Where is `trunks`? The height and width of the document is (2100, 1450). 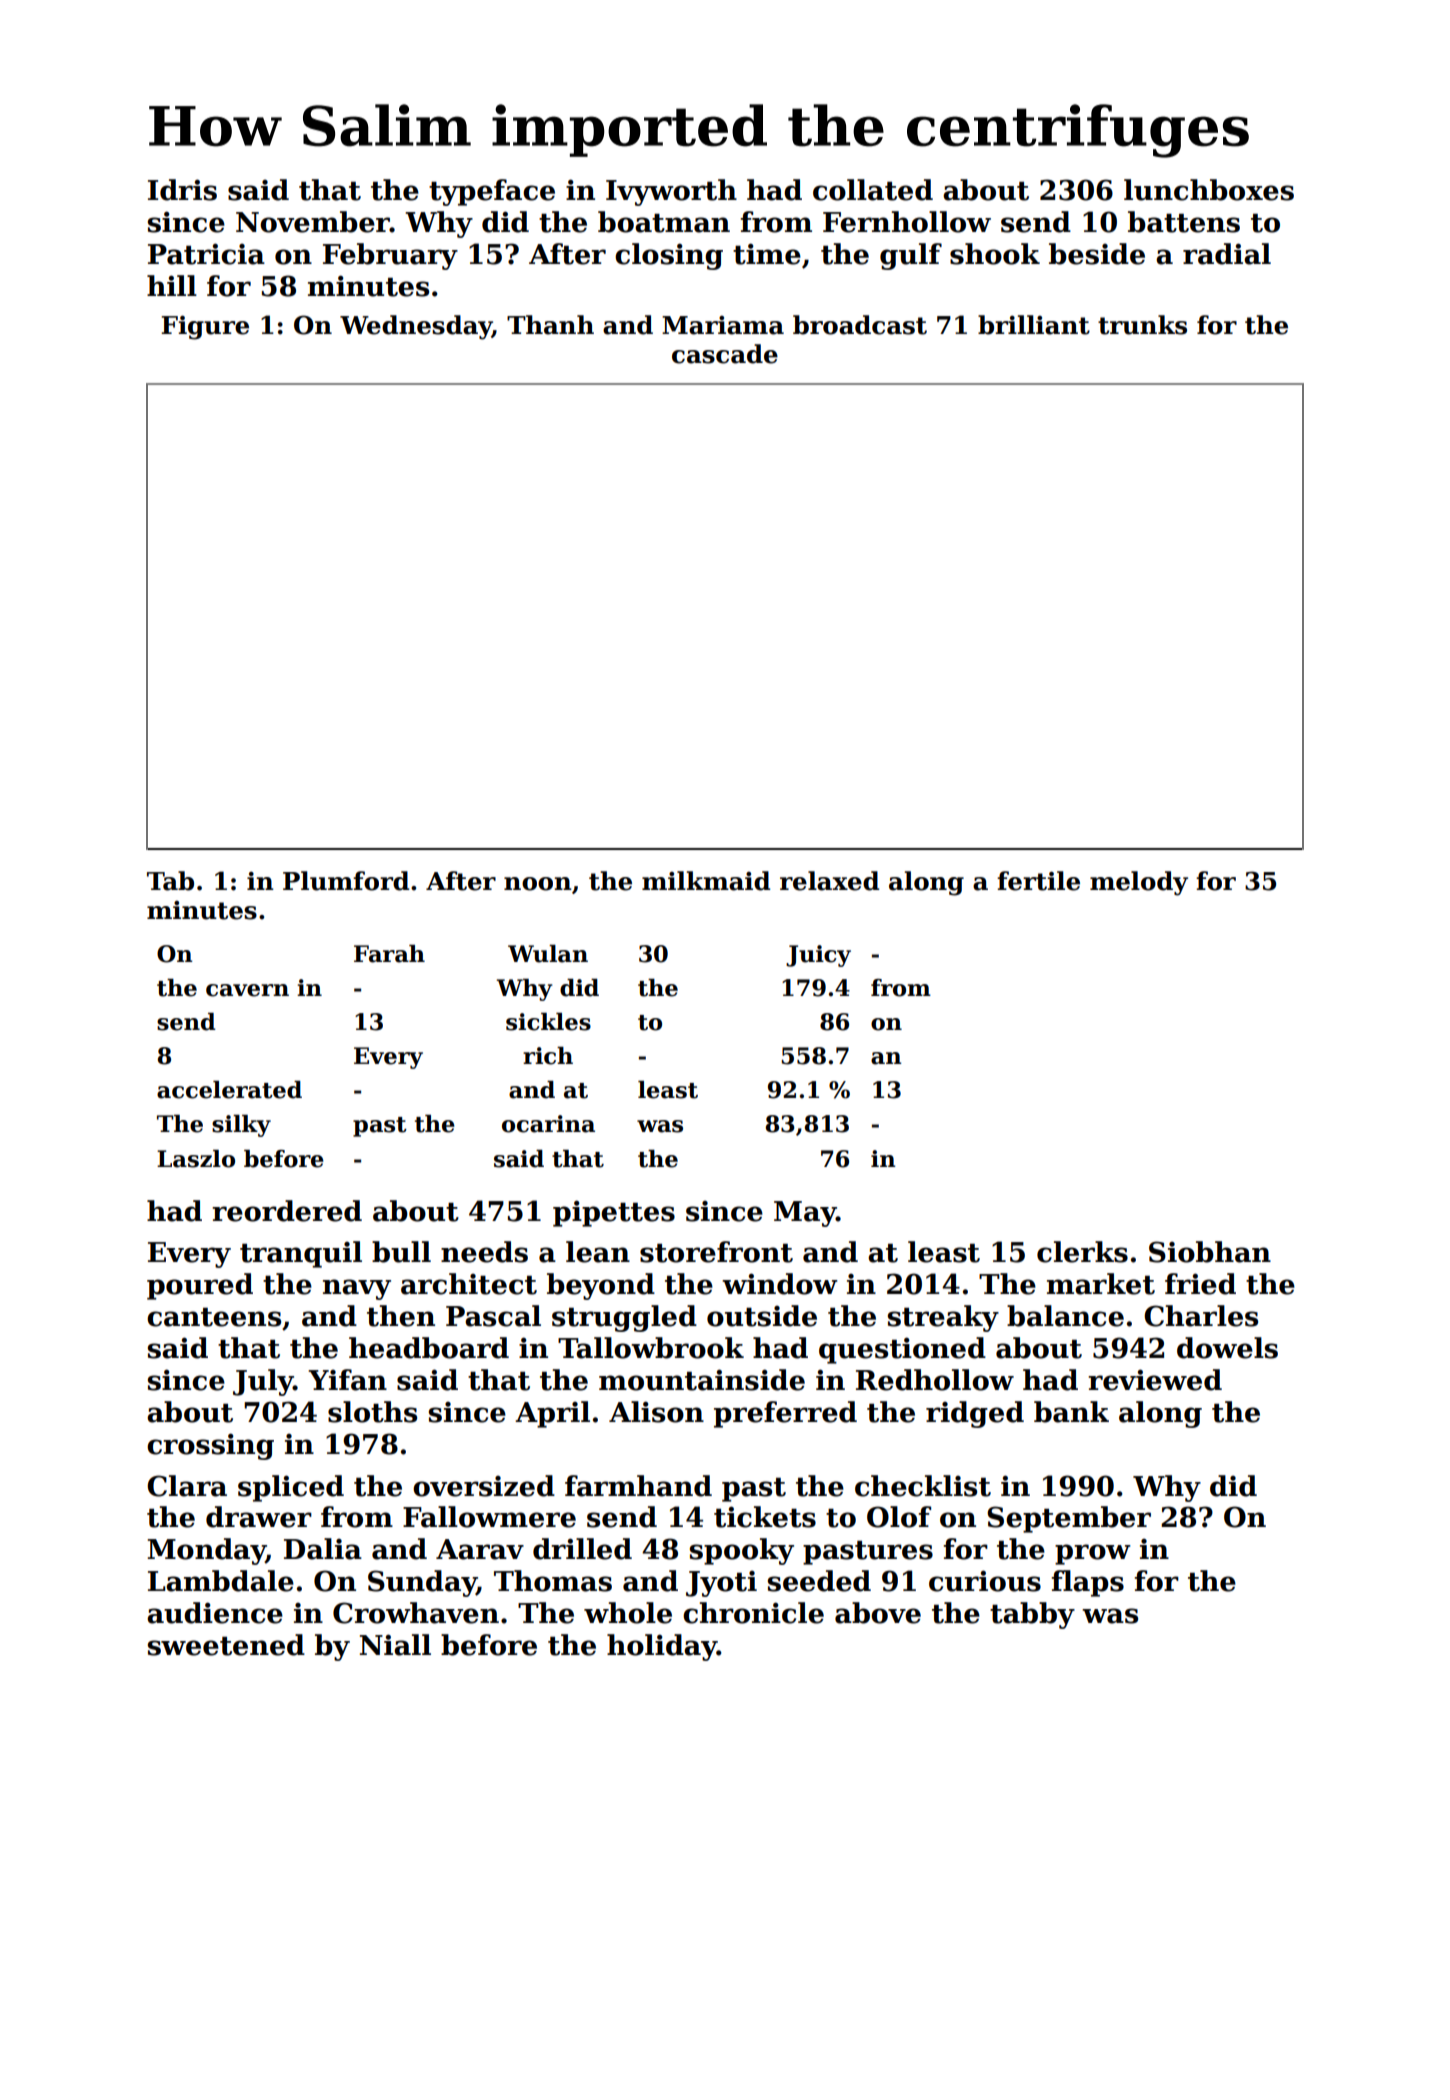
trunks is located at coordinates (1142, 325).
